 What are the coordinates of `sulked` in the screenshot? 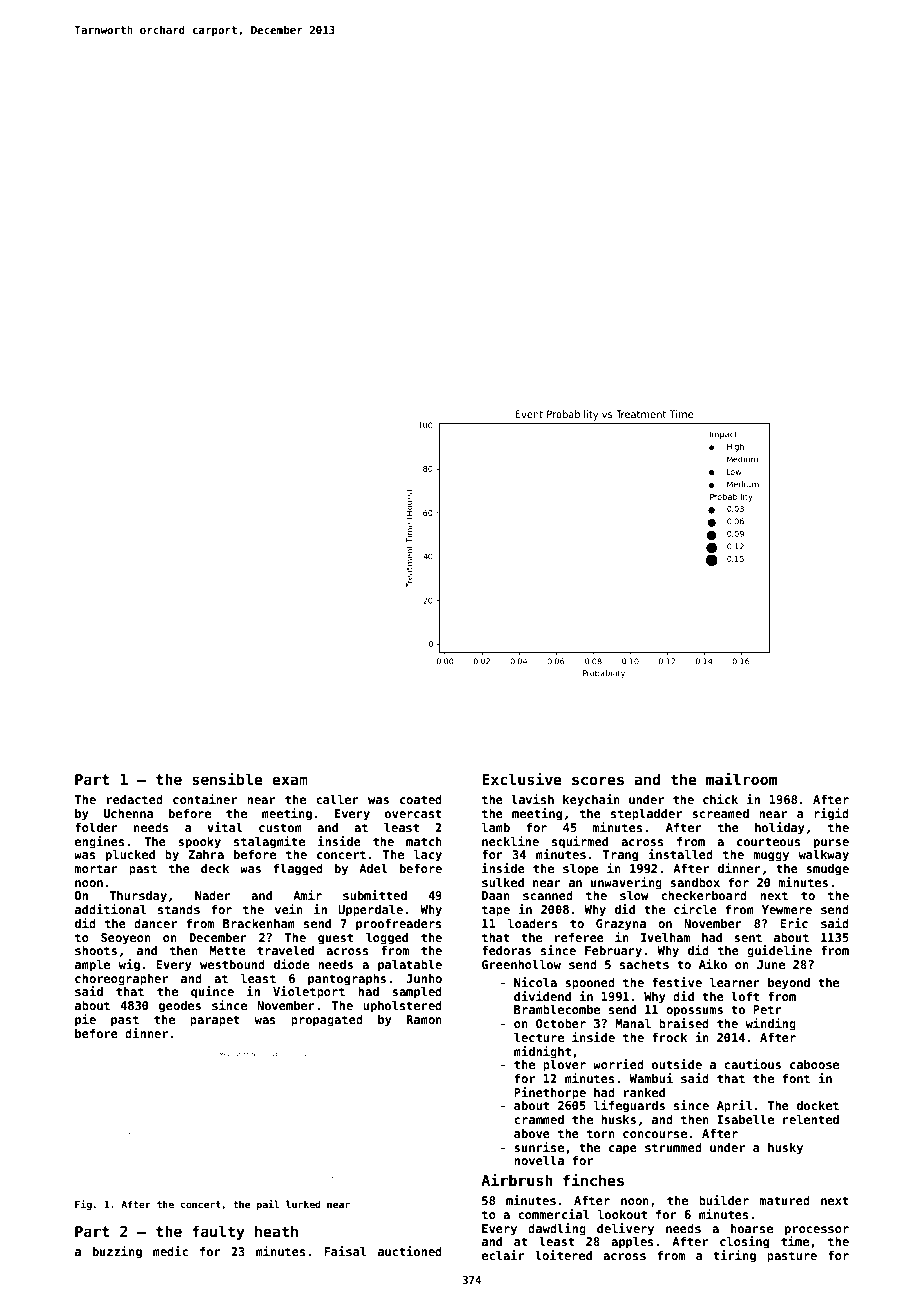 It's located at (503, 882).
